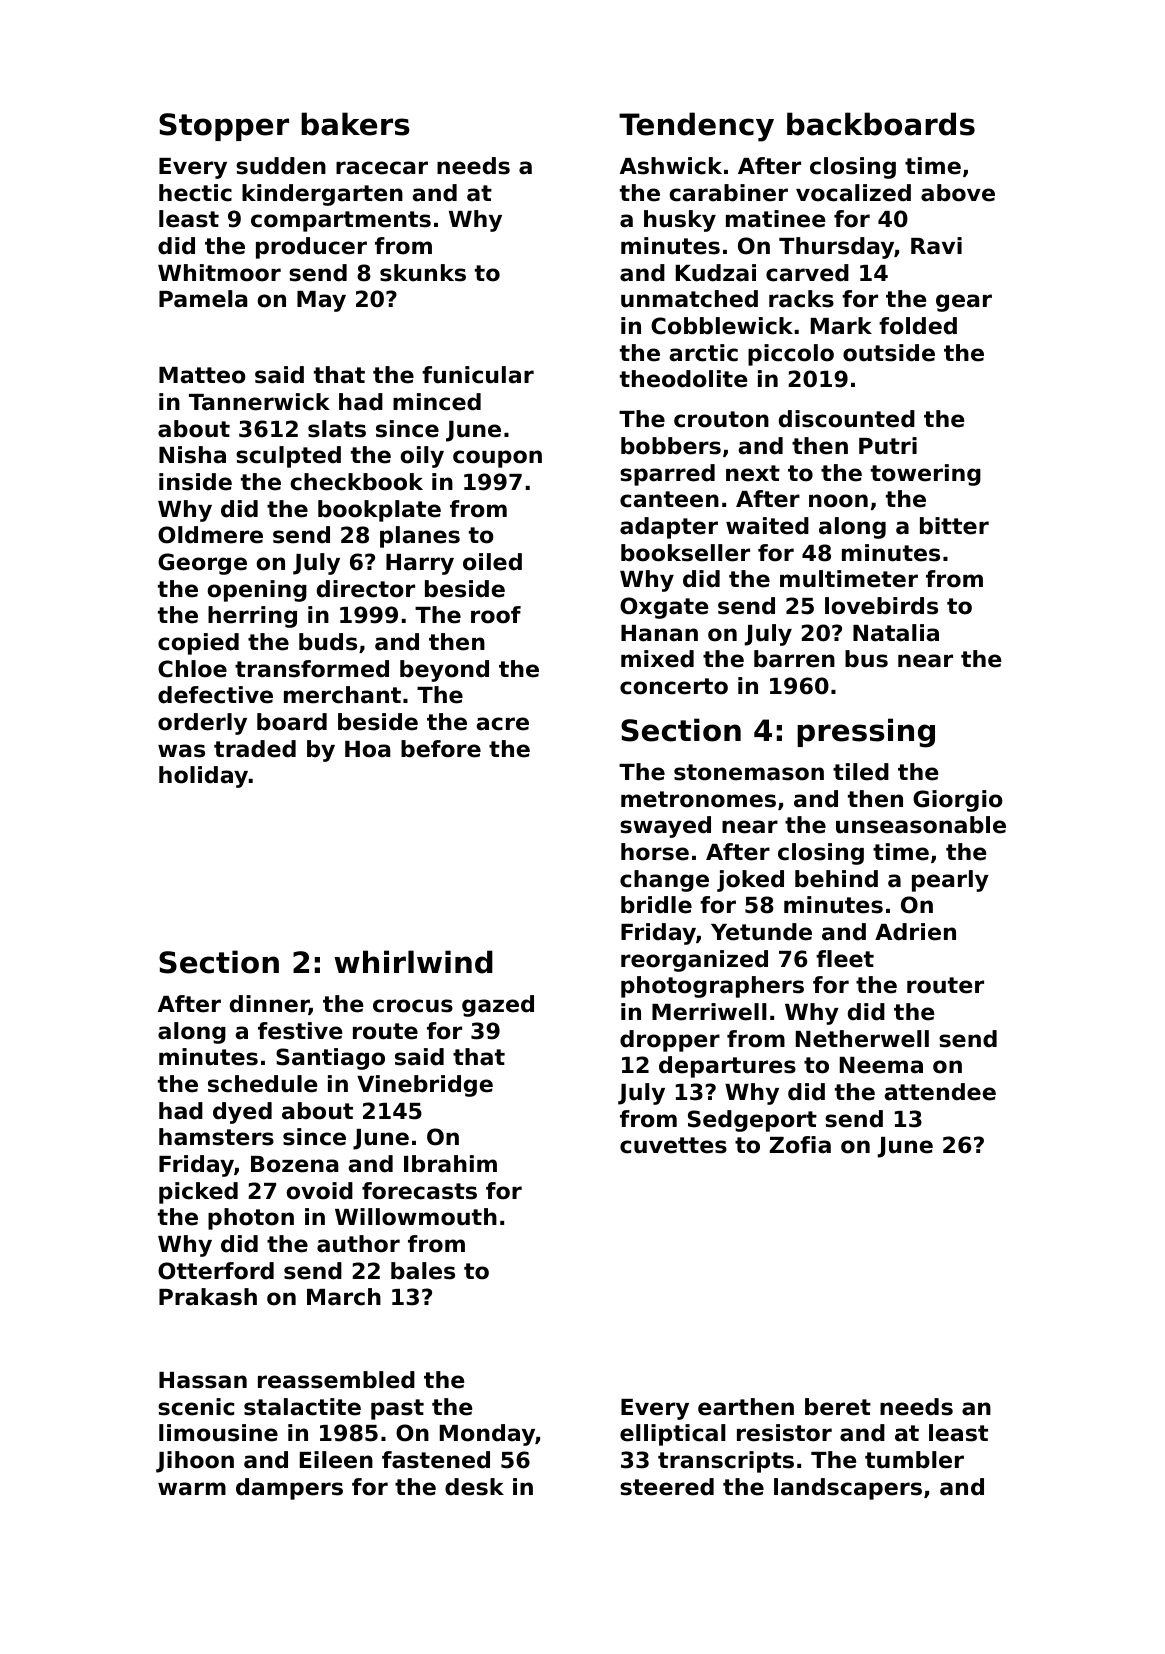 The width and height of the screenshot is (1165, 1654). Describe the element at coordinates (269, 1005) in the screenshot. I see `dinner` at that location.
